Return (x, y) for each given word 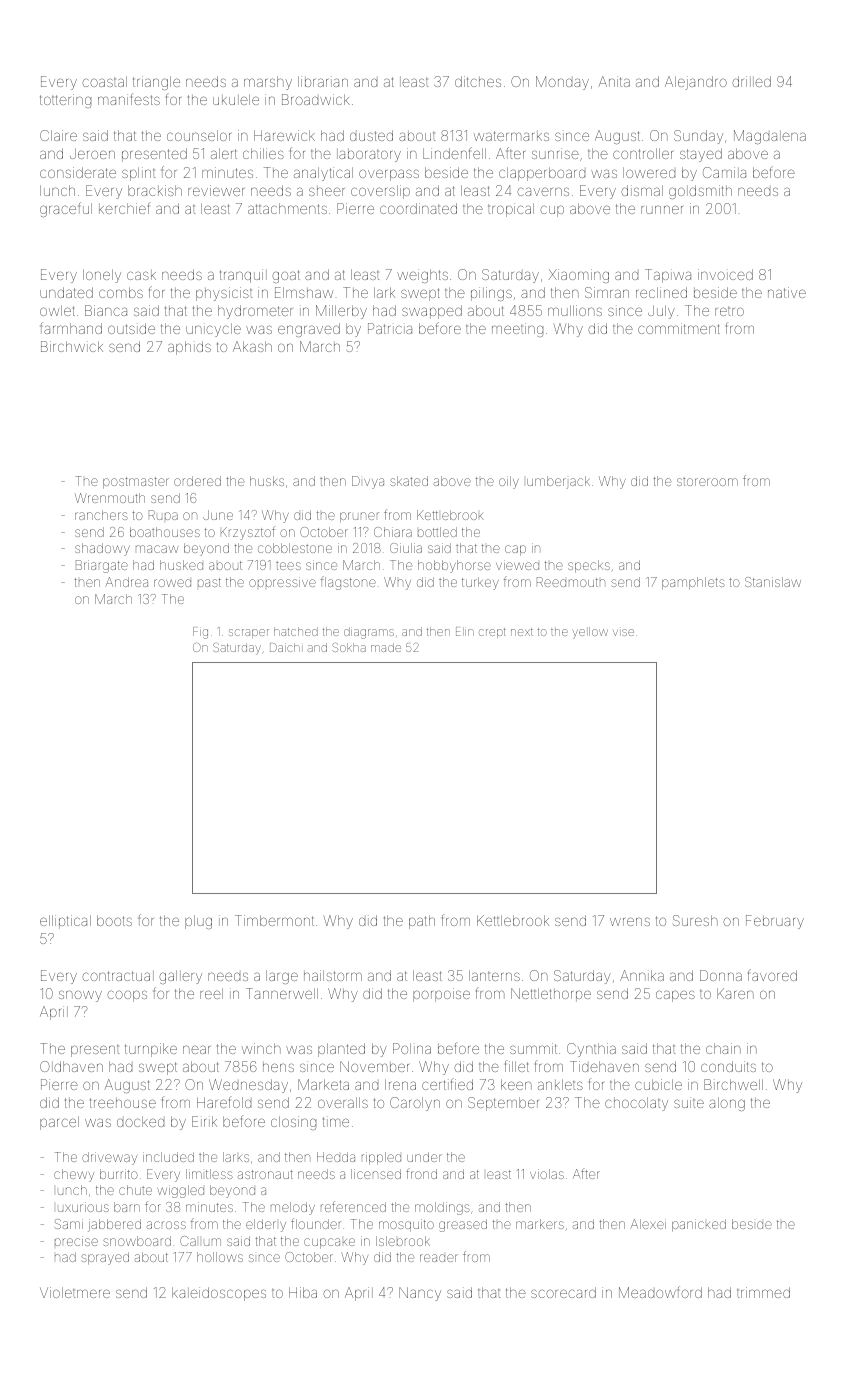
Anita (614, 81)
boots (114, 920)
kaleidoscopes (219, 1294)
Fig (200, 633)
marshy (268, 83)
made (386, 647)
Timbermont (274, 920)
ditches (478, 81)
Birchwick (72, 346)
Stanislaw (773, 582)
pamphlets (693, 583)
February (775, 922)
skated (409, 481)
